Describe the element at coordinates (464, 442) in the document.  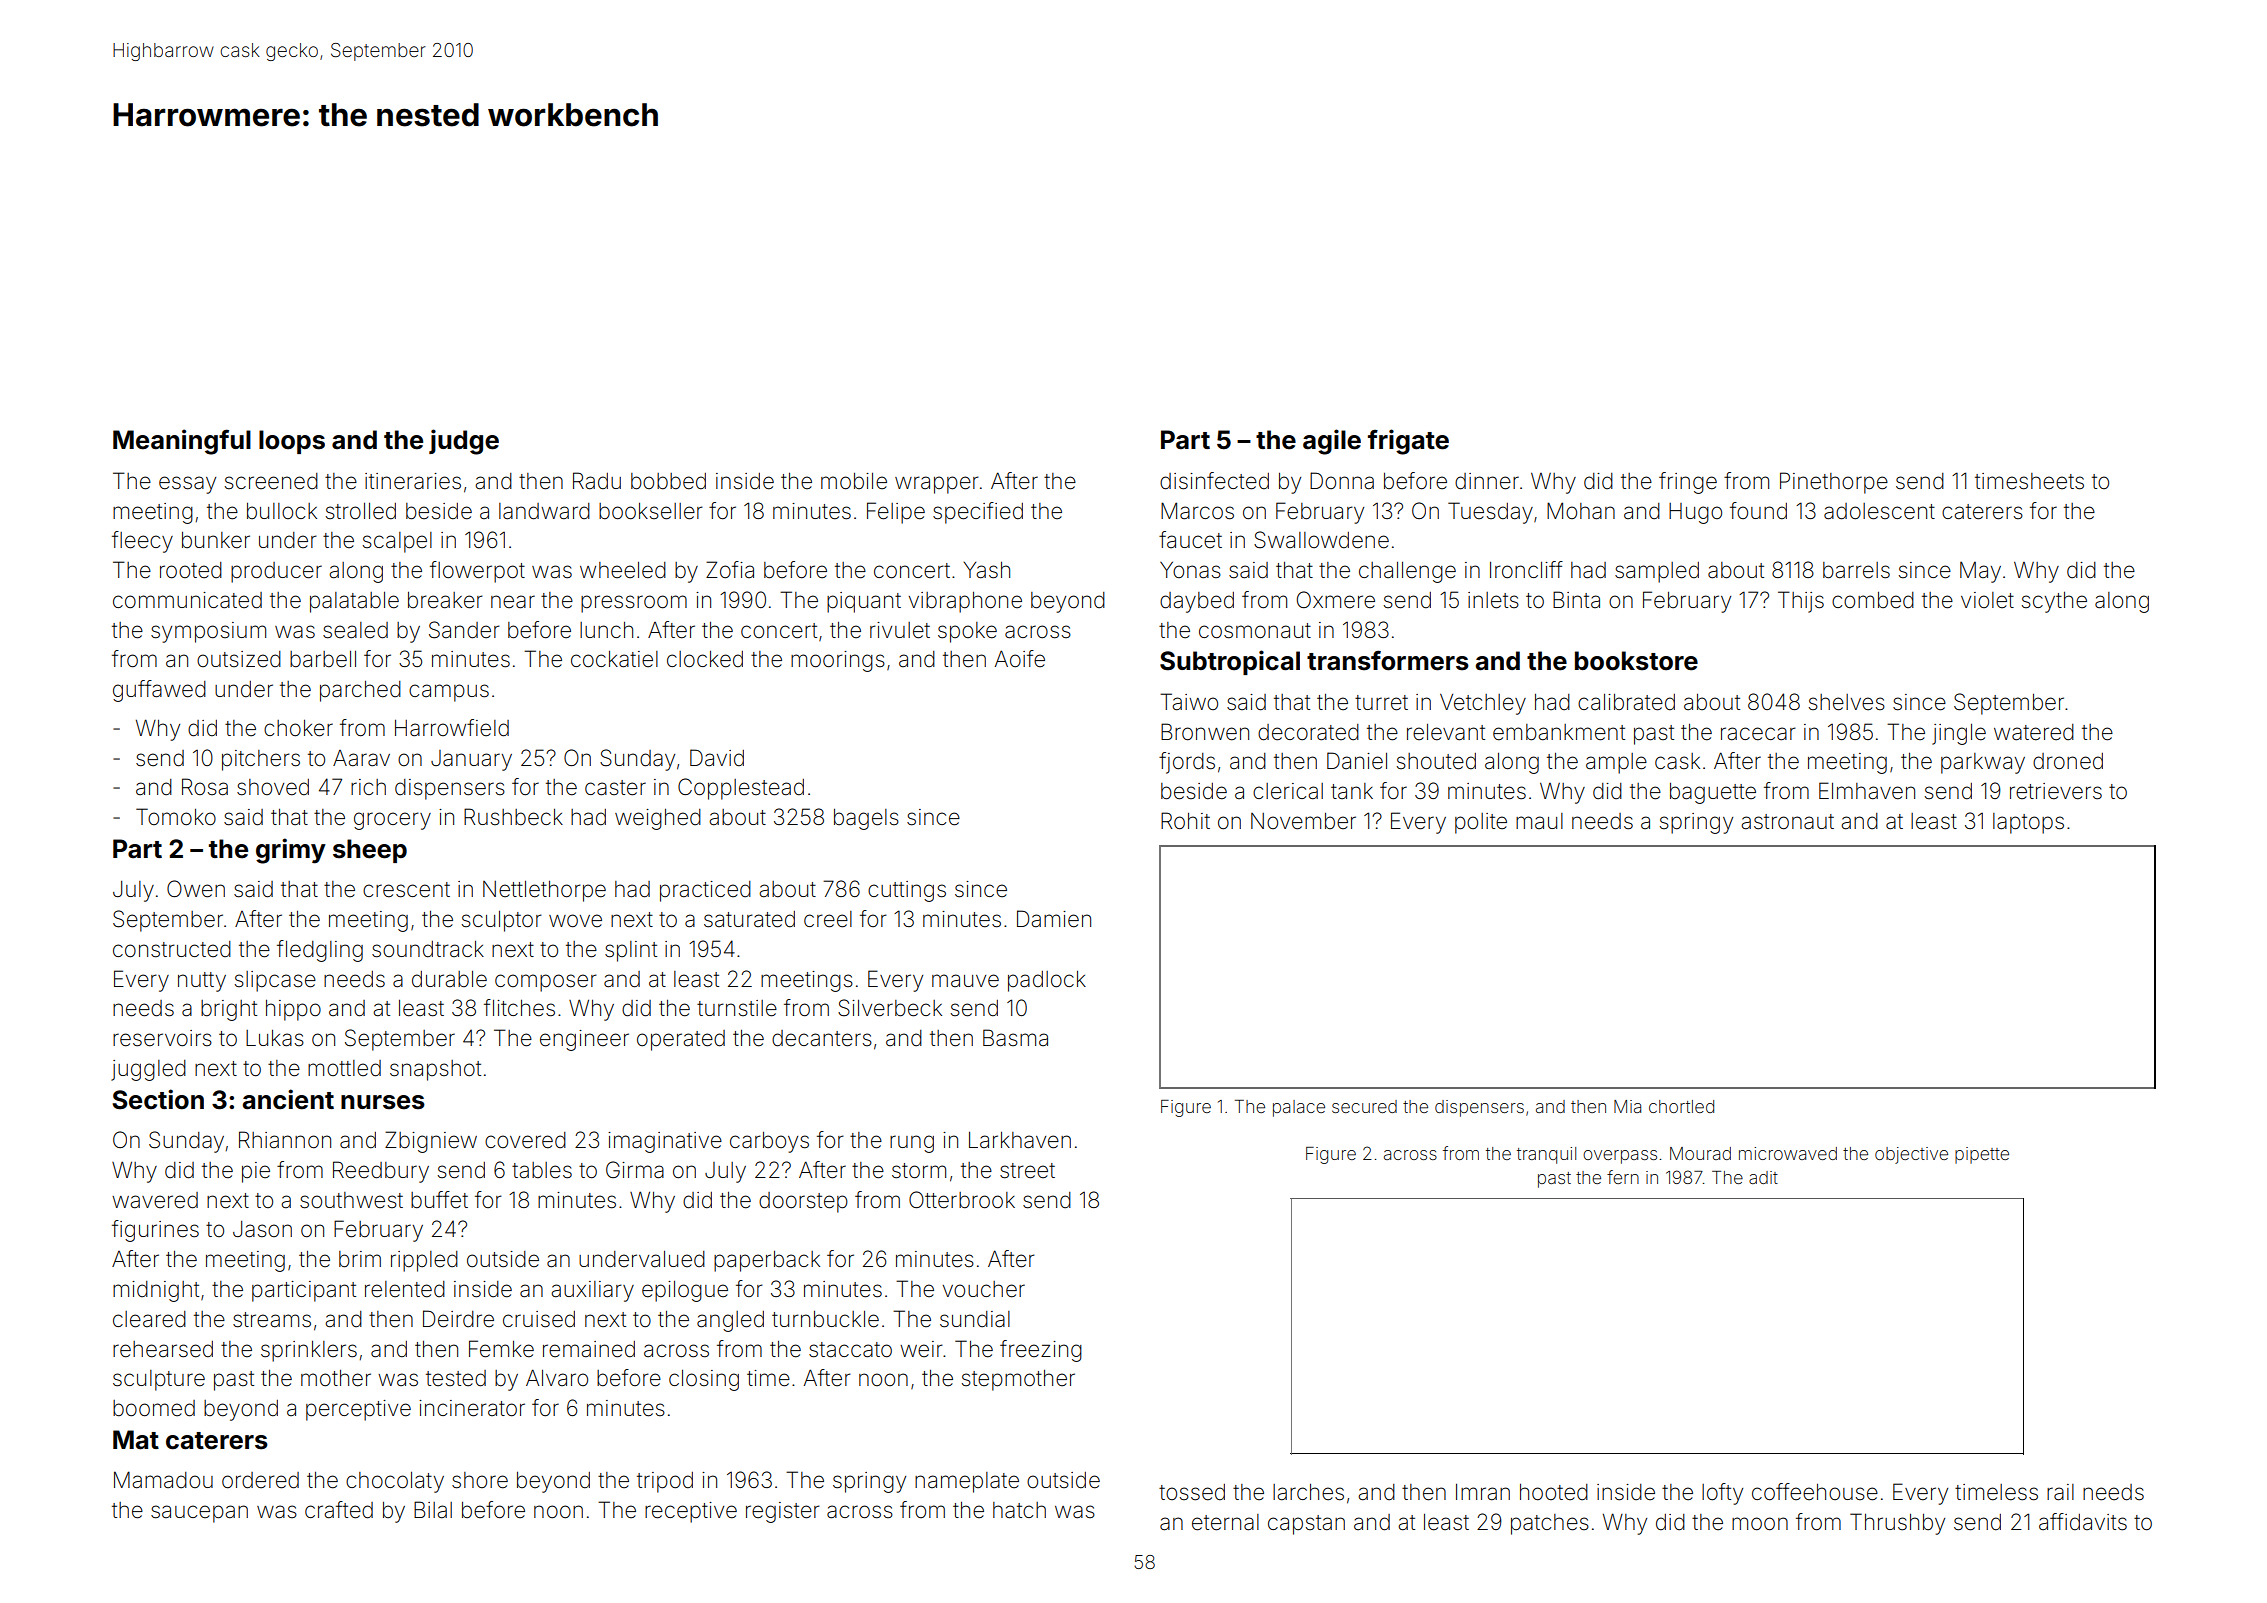
I see `judge` at that location.
